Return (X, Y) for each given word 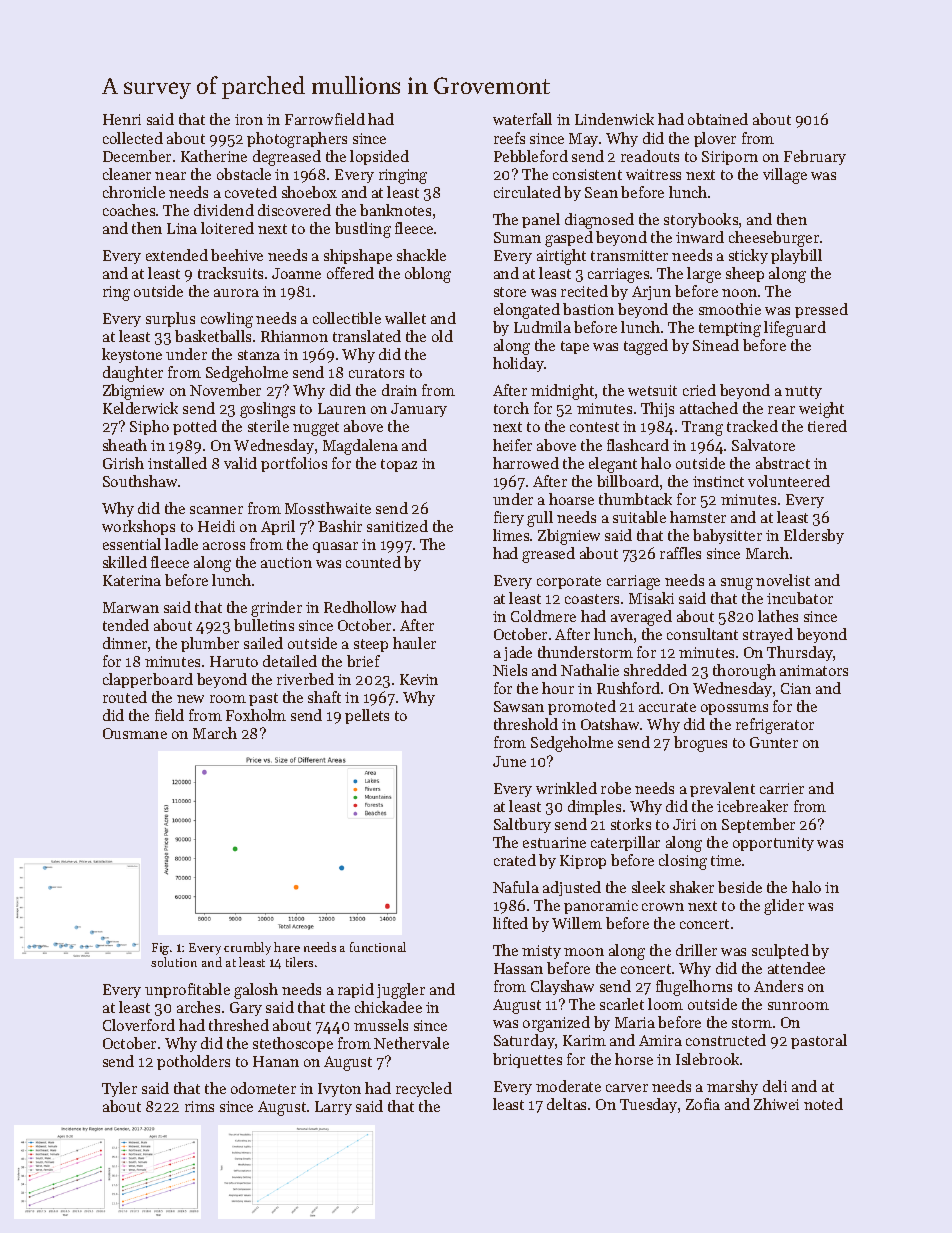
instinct (718, 481)
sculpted (780, 951)
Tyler (119, 1089)
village (785, 176)
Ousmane (135, 733)
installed (177, 463)
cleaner (127, 174)
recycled (424, 1089)
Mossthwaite (328, 508)
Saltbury (522, 825)
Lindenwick (614, 119)
